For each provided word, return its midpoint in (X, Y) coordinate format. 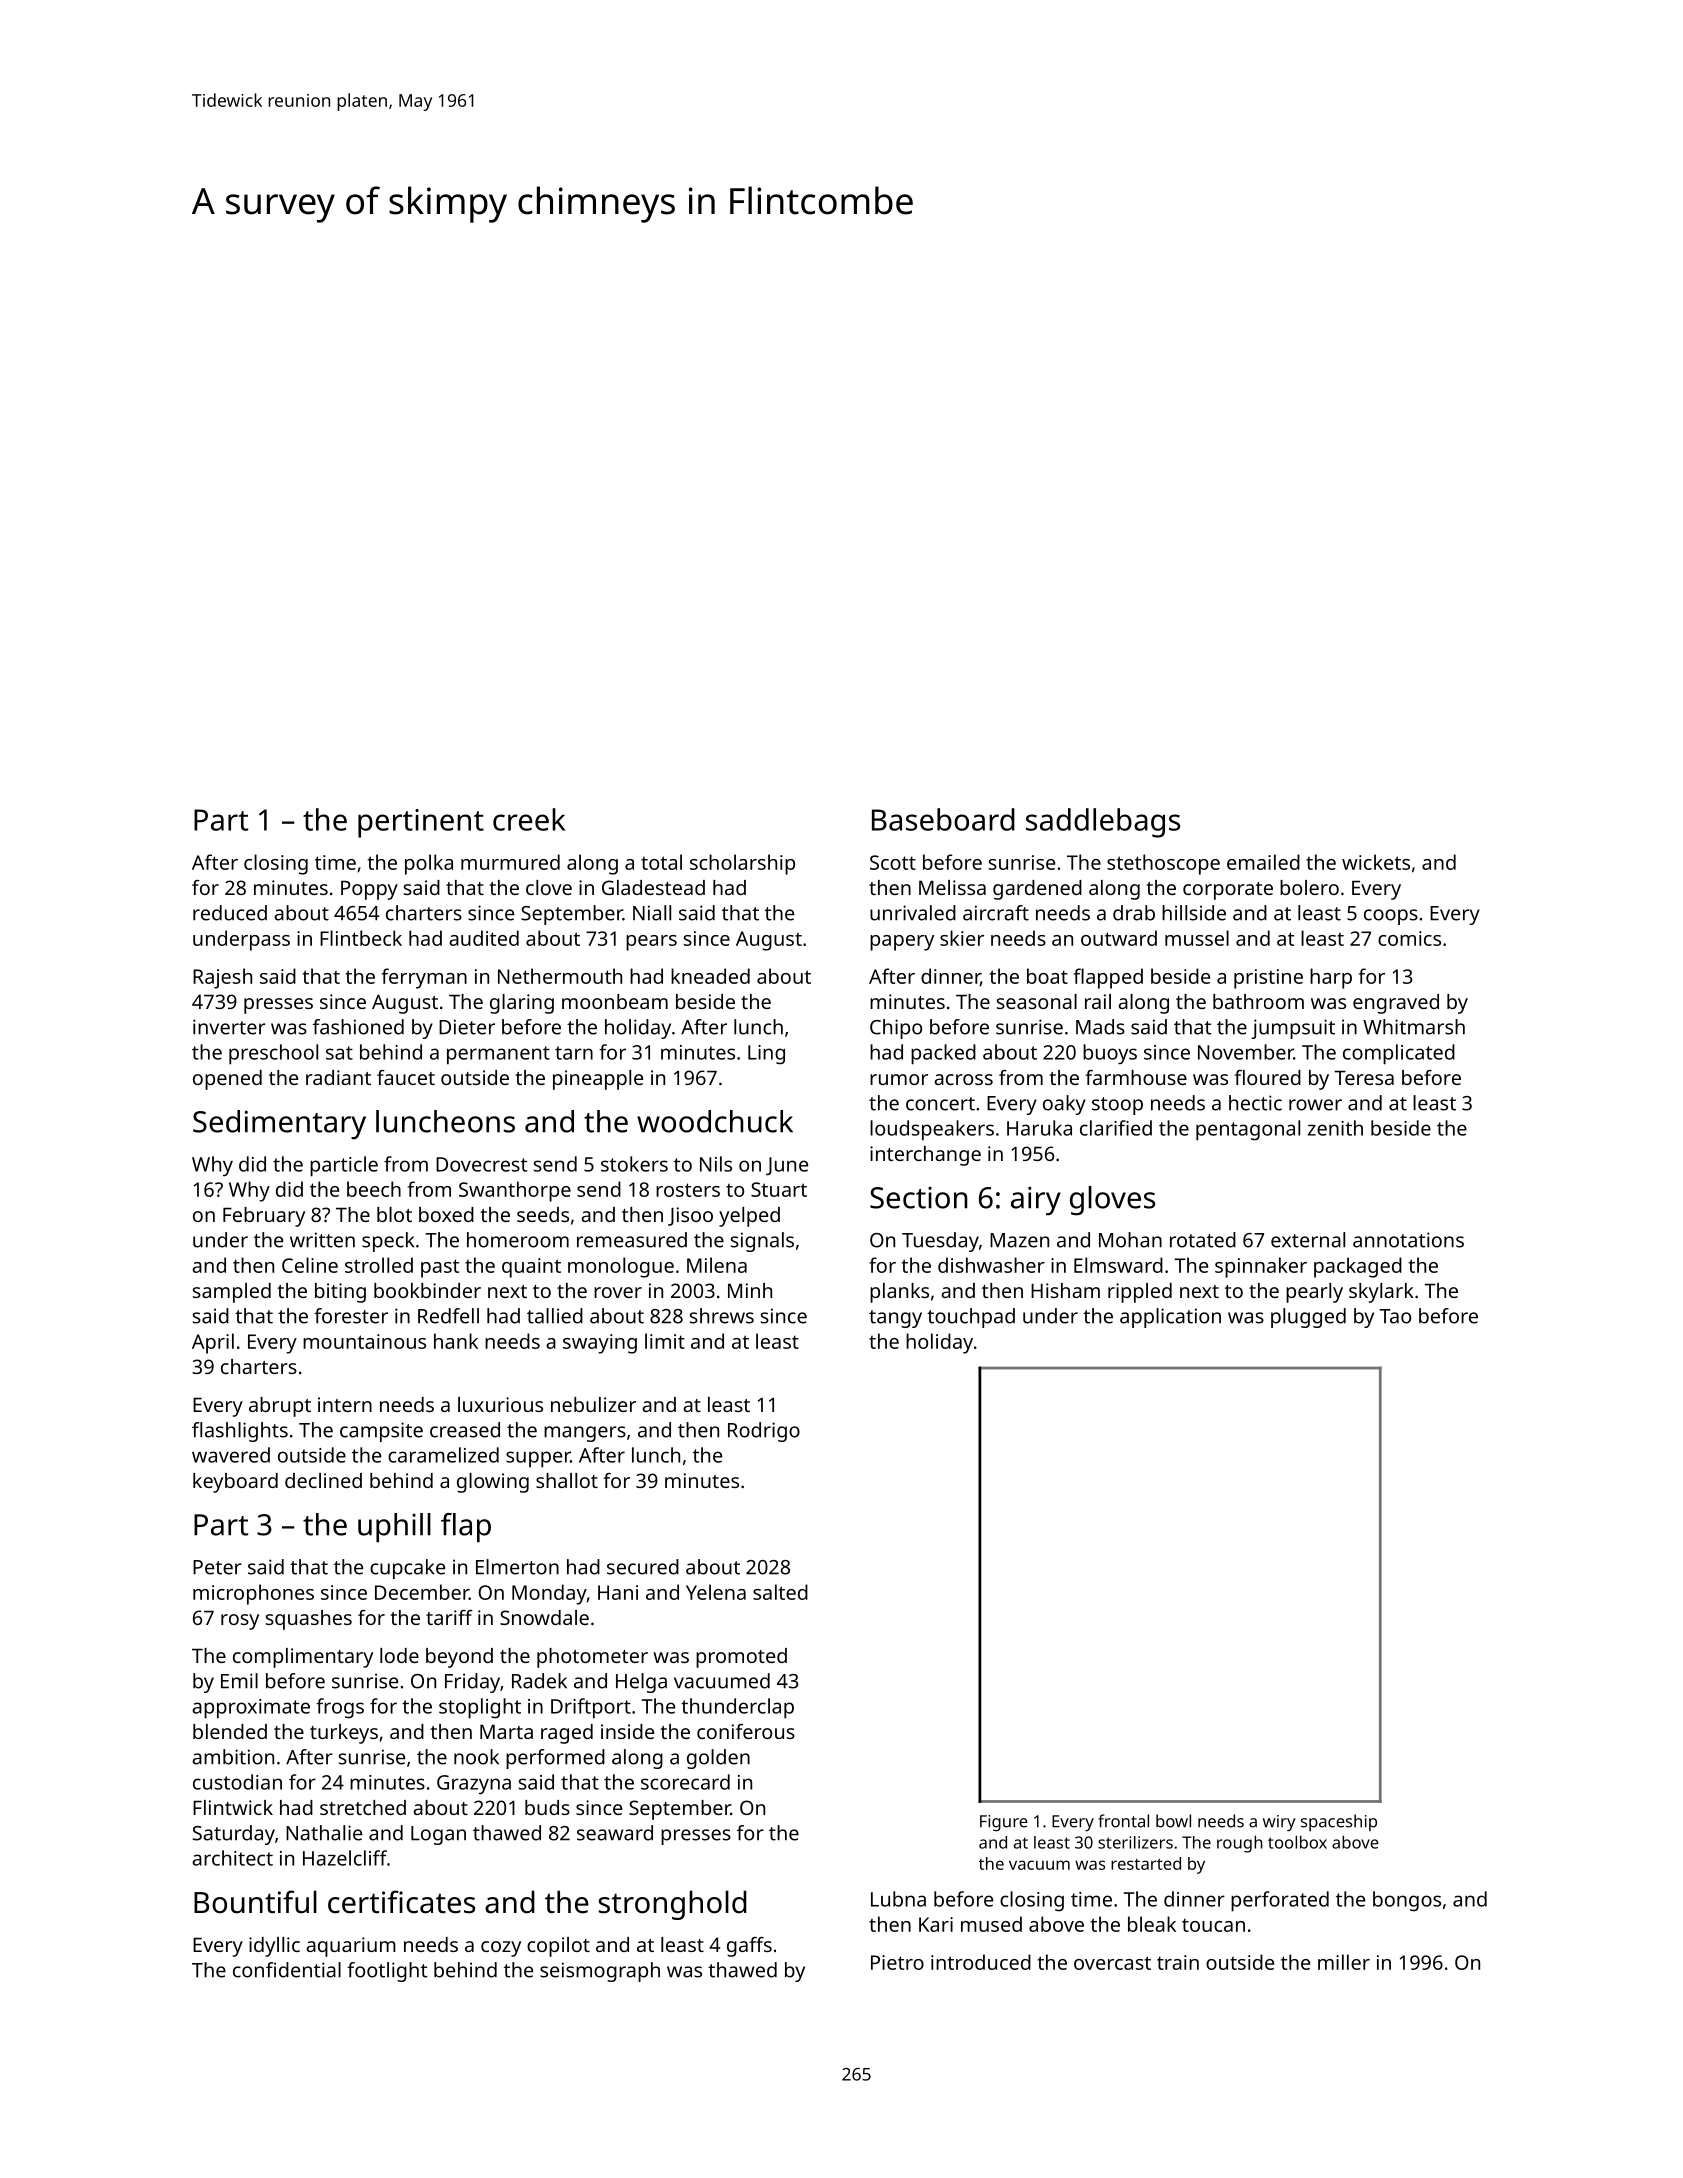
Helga (641, 1683)
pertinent (421, 823)
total (661, 862)
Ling (766, 1055)
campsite (381, 1432)
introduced (981, 1962)
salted (780, 1592)
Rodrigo (764, 1432)
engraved (1396, 1004)
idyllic (274, 1947)
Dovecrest (481, 1164)
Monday (549, 1594)
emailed (1263, 862)
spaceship (1339, 1822)
